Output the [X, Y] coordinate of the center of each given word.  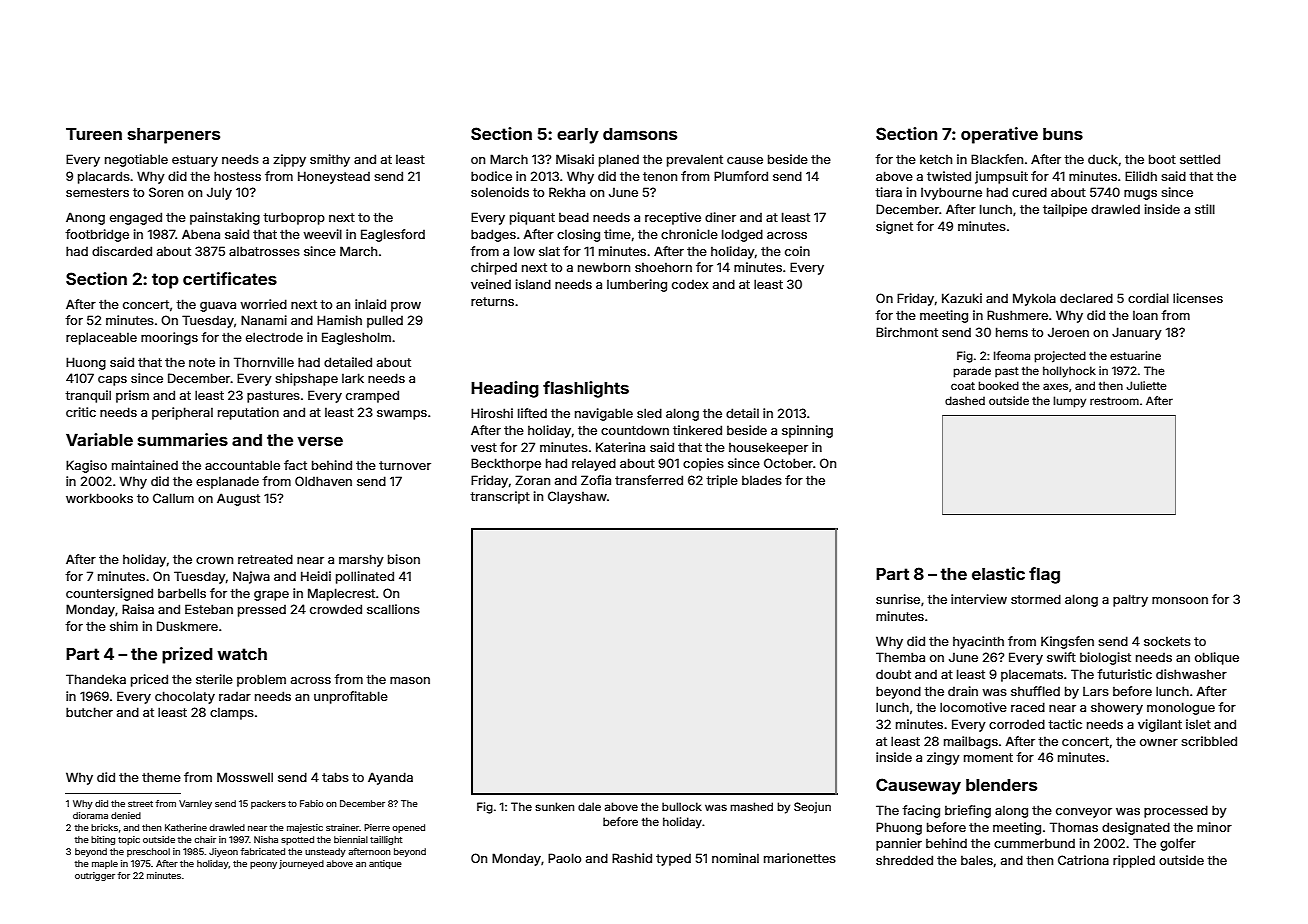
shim [124, 626]
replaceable [101, 338]
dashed [965, 400]
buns [1063, 134]
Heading [505, 389]
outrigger [95, 876]
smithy [330, 160]
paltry [1130, 600]
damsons [640, 134]
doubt [893, 674]
